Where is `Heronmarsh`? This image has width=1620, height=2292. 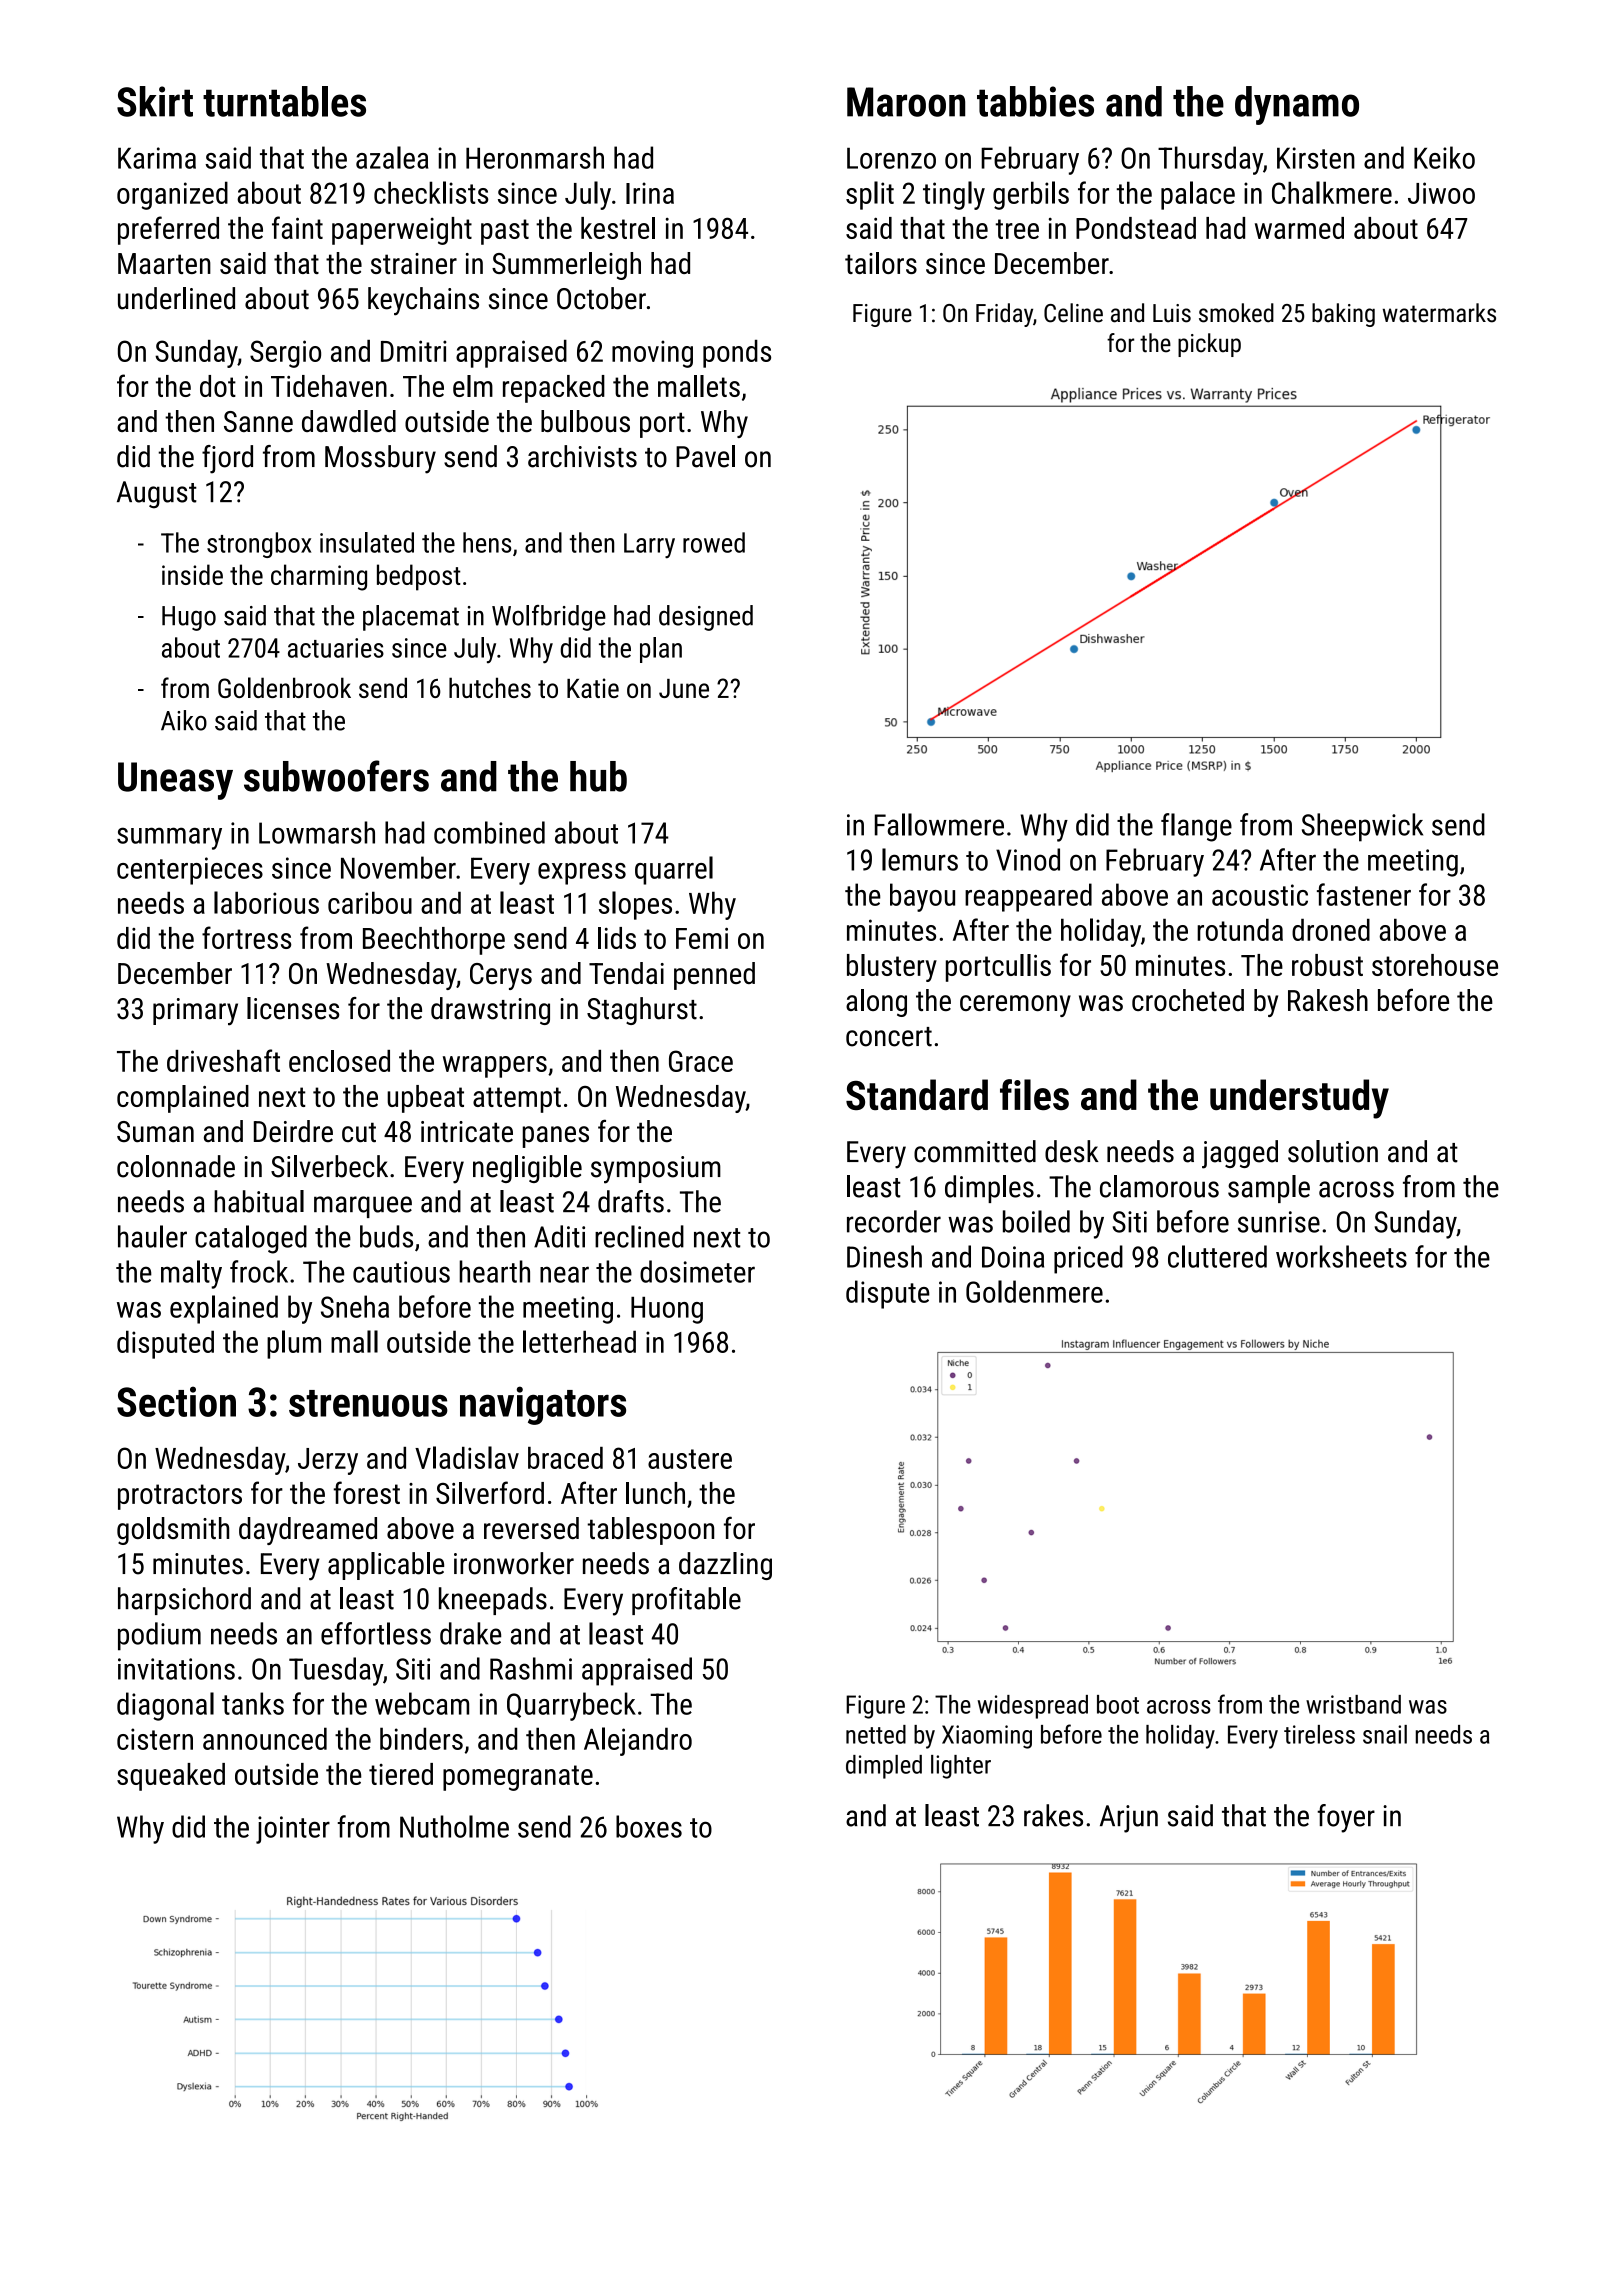 Heronmarsh is located at coordinates (535, 157).
